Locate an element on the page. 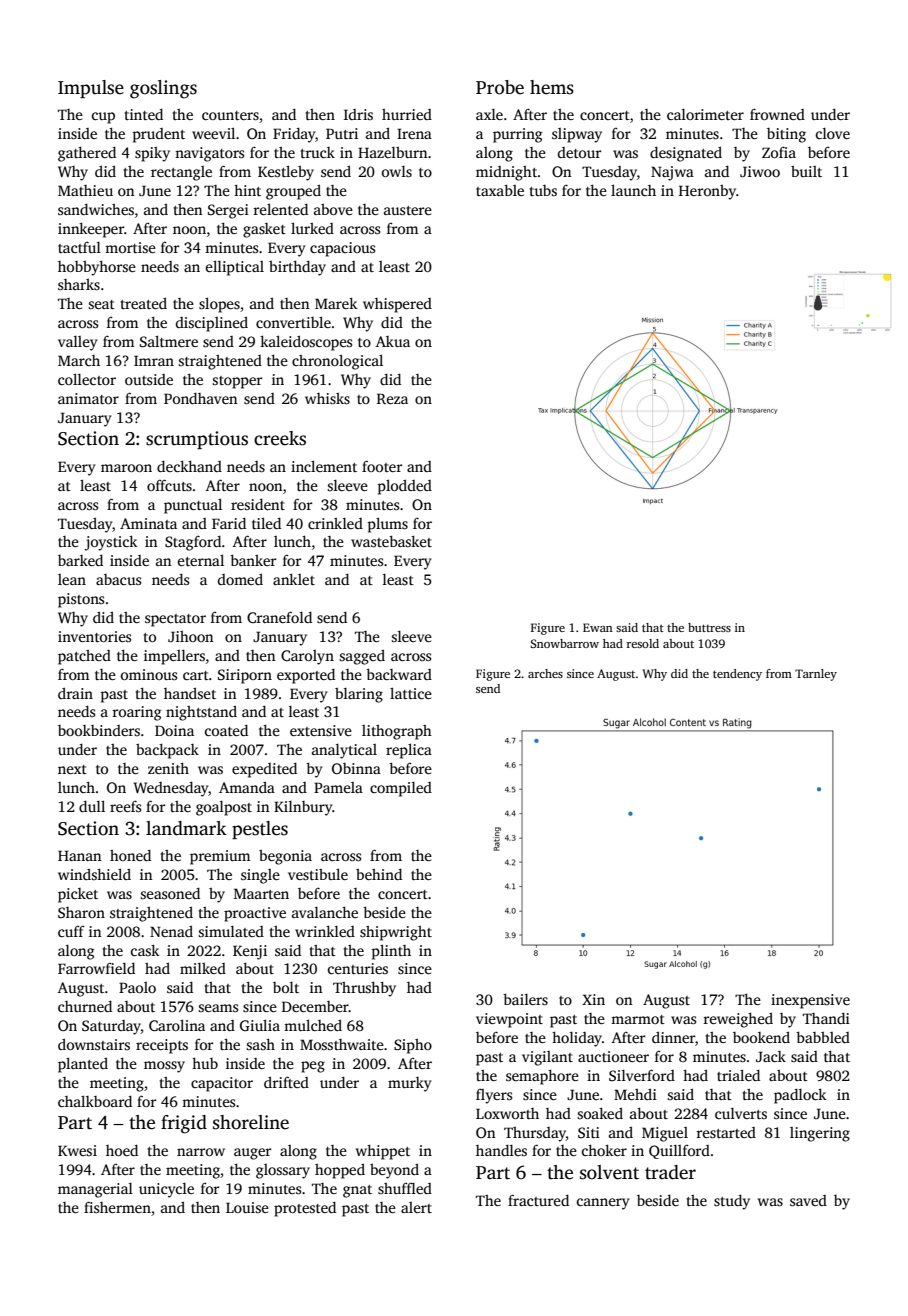 This image has height=1316, width=908. auger is located at coordinates (252, 1154).
